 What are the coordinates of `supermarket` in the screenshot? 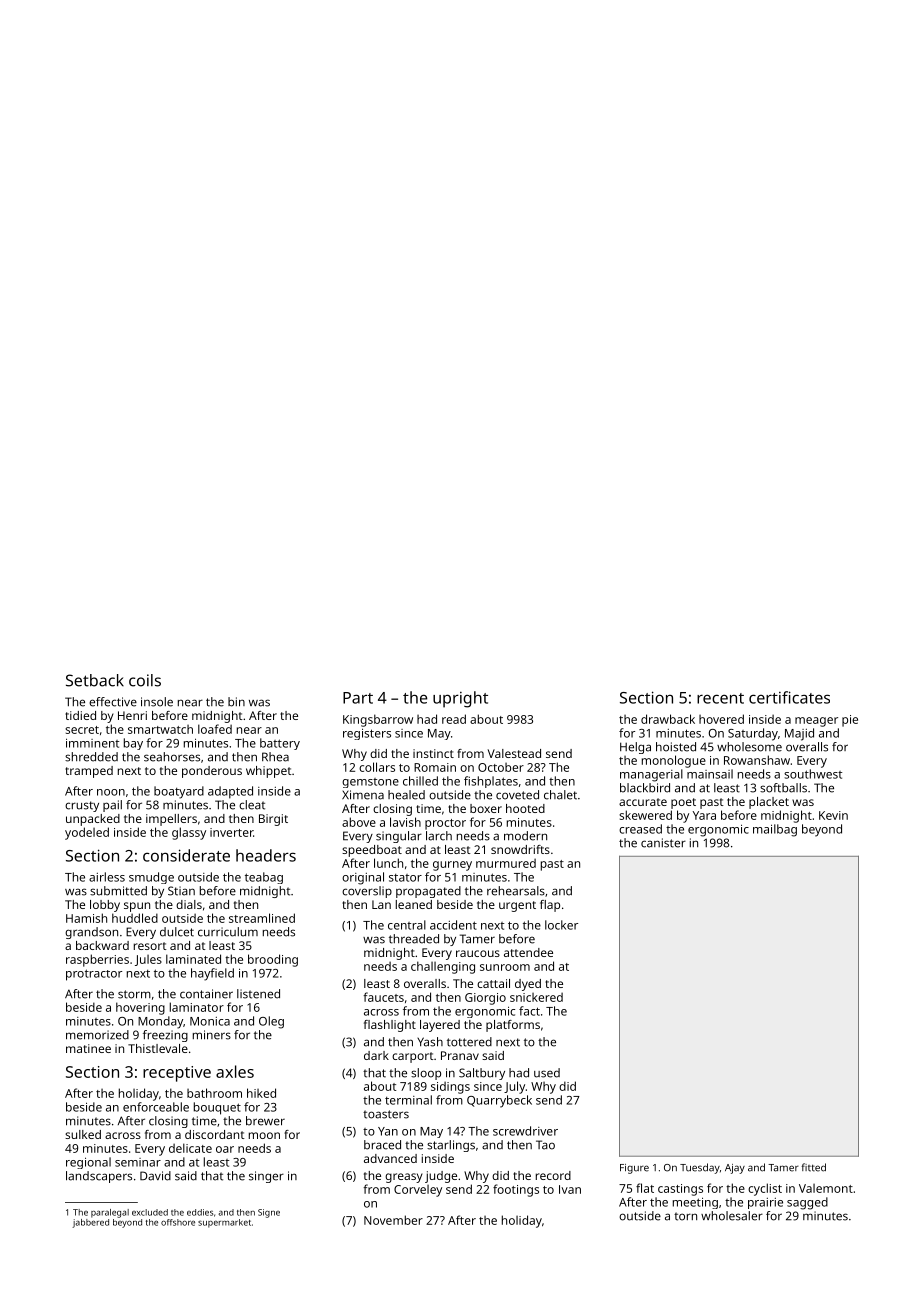 It's located at (224, 1223).
